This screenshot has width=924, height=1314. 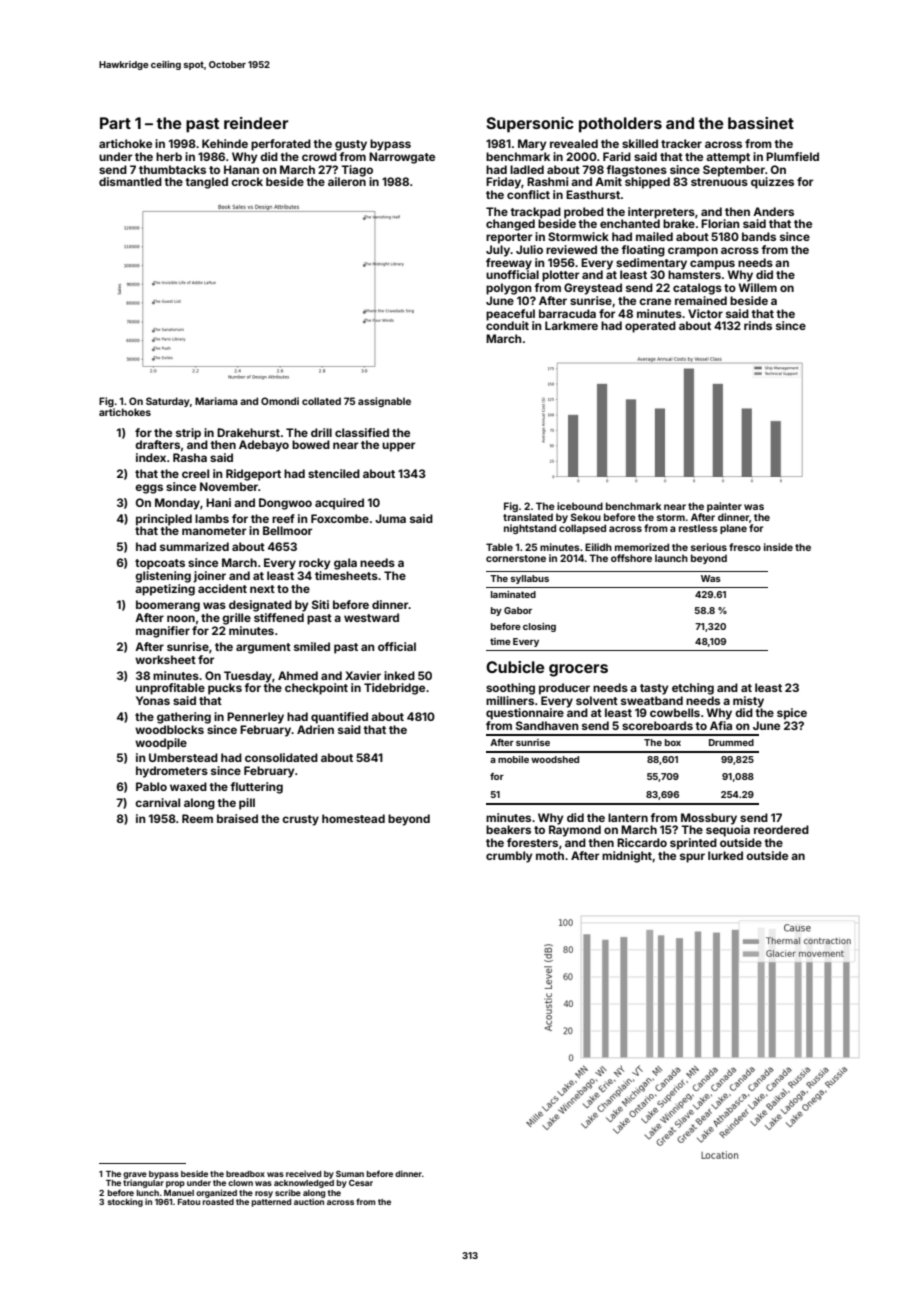 I want to click on attempt, so click(x=728, y=158).
